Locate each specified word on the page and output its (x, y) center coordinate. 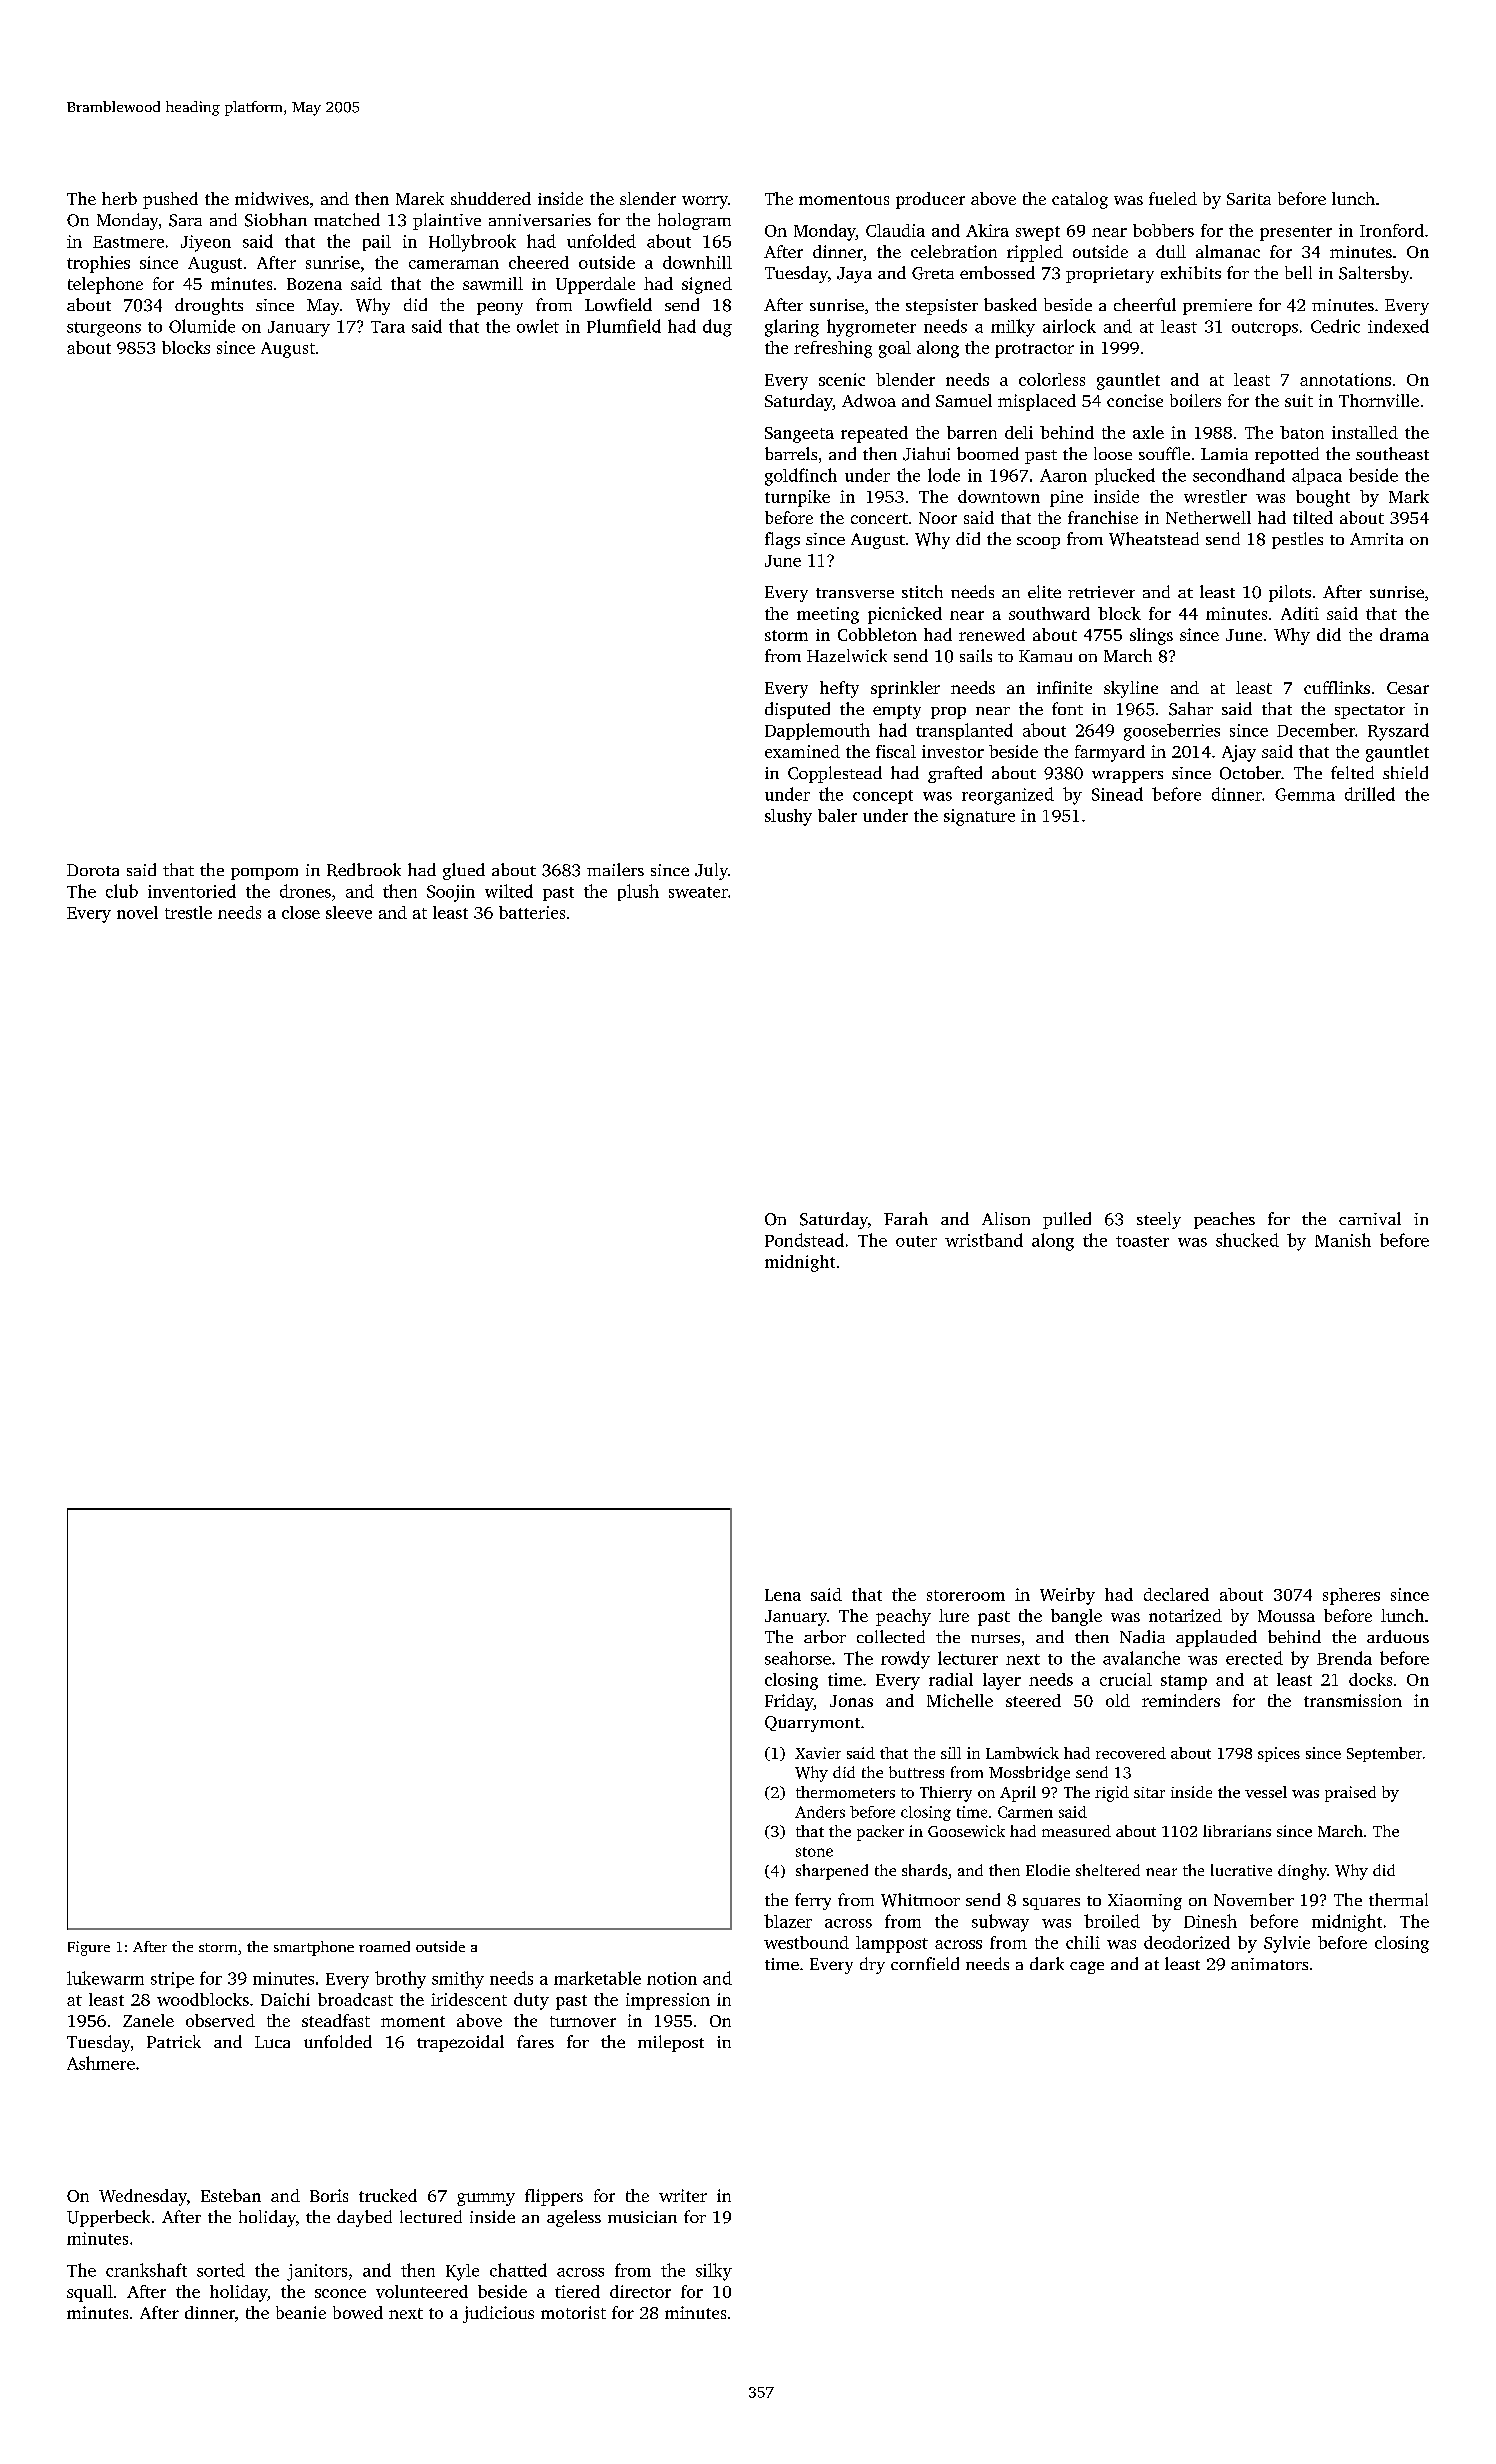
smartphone (314, 1948)
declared (1176, 1594)
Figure (89, 1948)
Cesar (1408, 688)
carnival (1370, 1218)
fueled (1173, 198)
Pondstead (804, 1240)
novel (137, 912)
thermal (1398, 1899)
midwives (272, 198)
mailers (615, 869)
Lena (783, 1595)
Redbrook (364, 870)
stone (814, 1852)
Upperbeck (108, 2218)
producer (930, 200)
